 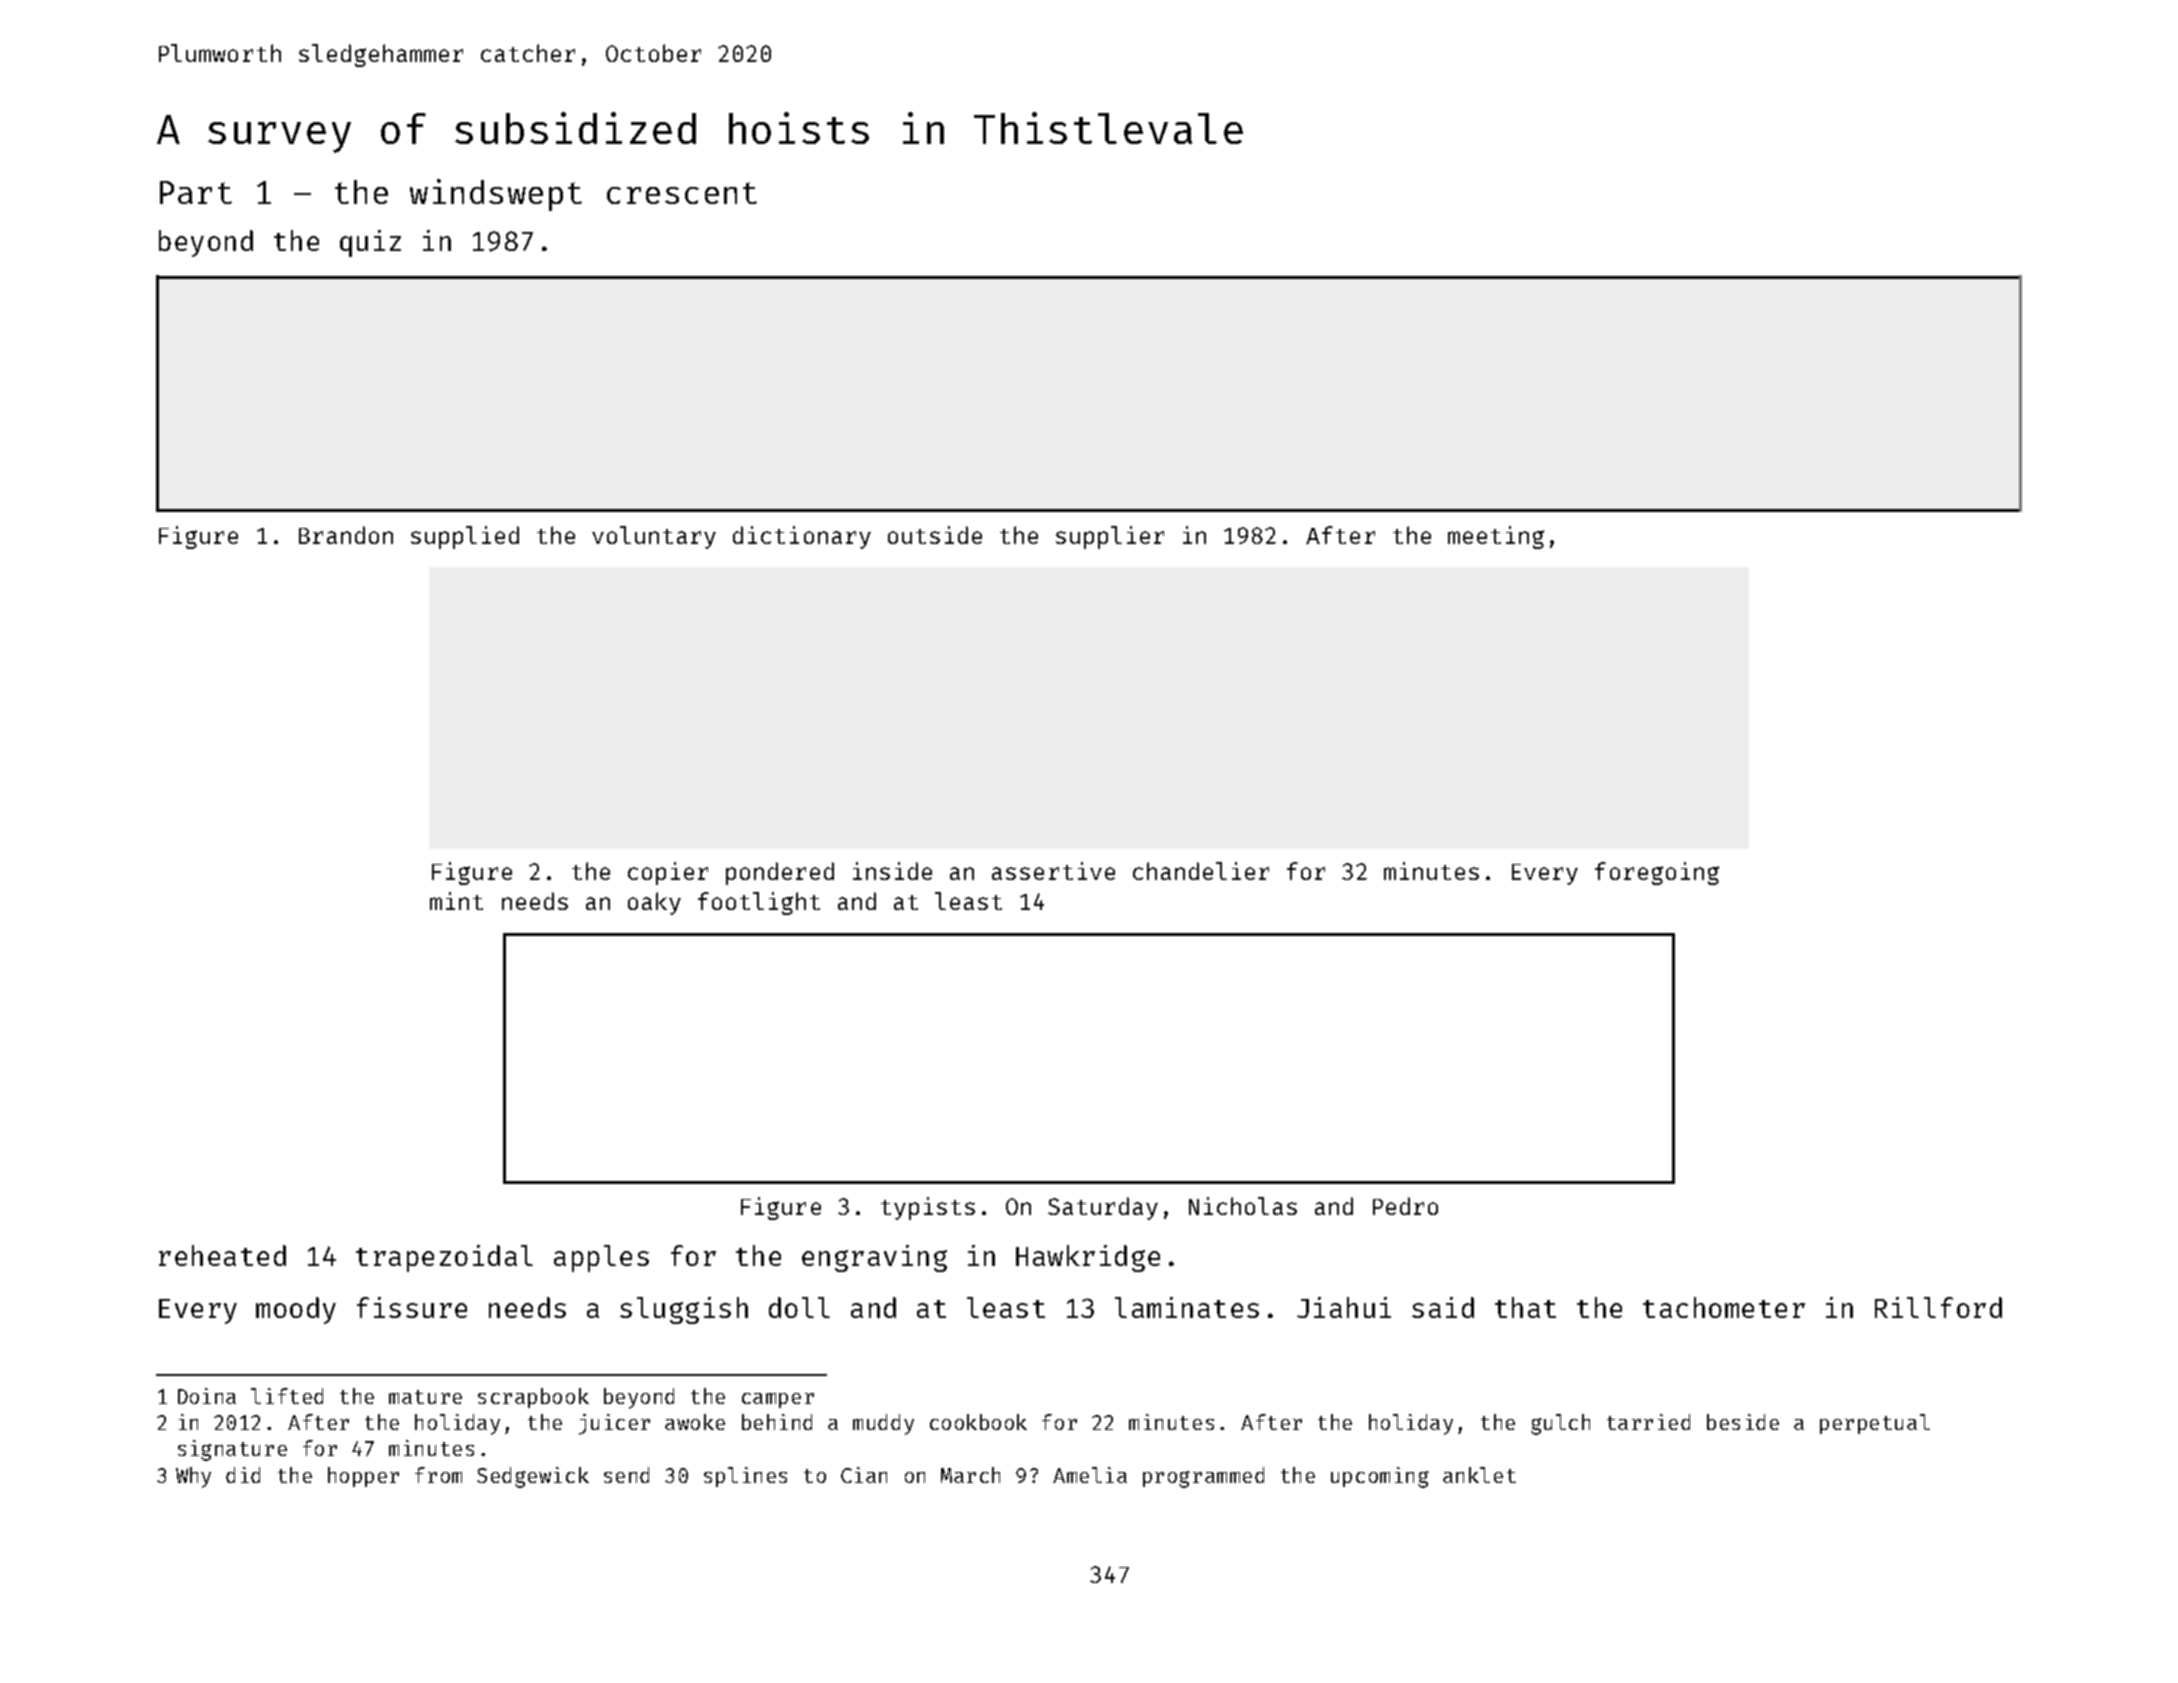 I want to click on meeting, so click(x=1496, y=537).
